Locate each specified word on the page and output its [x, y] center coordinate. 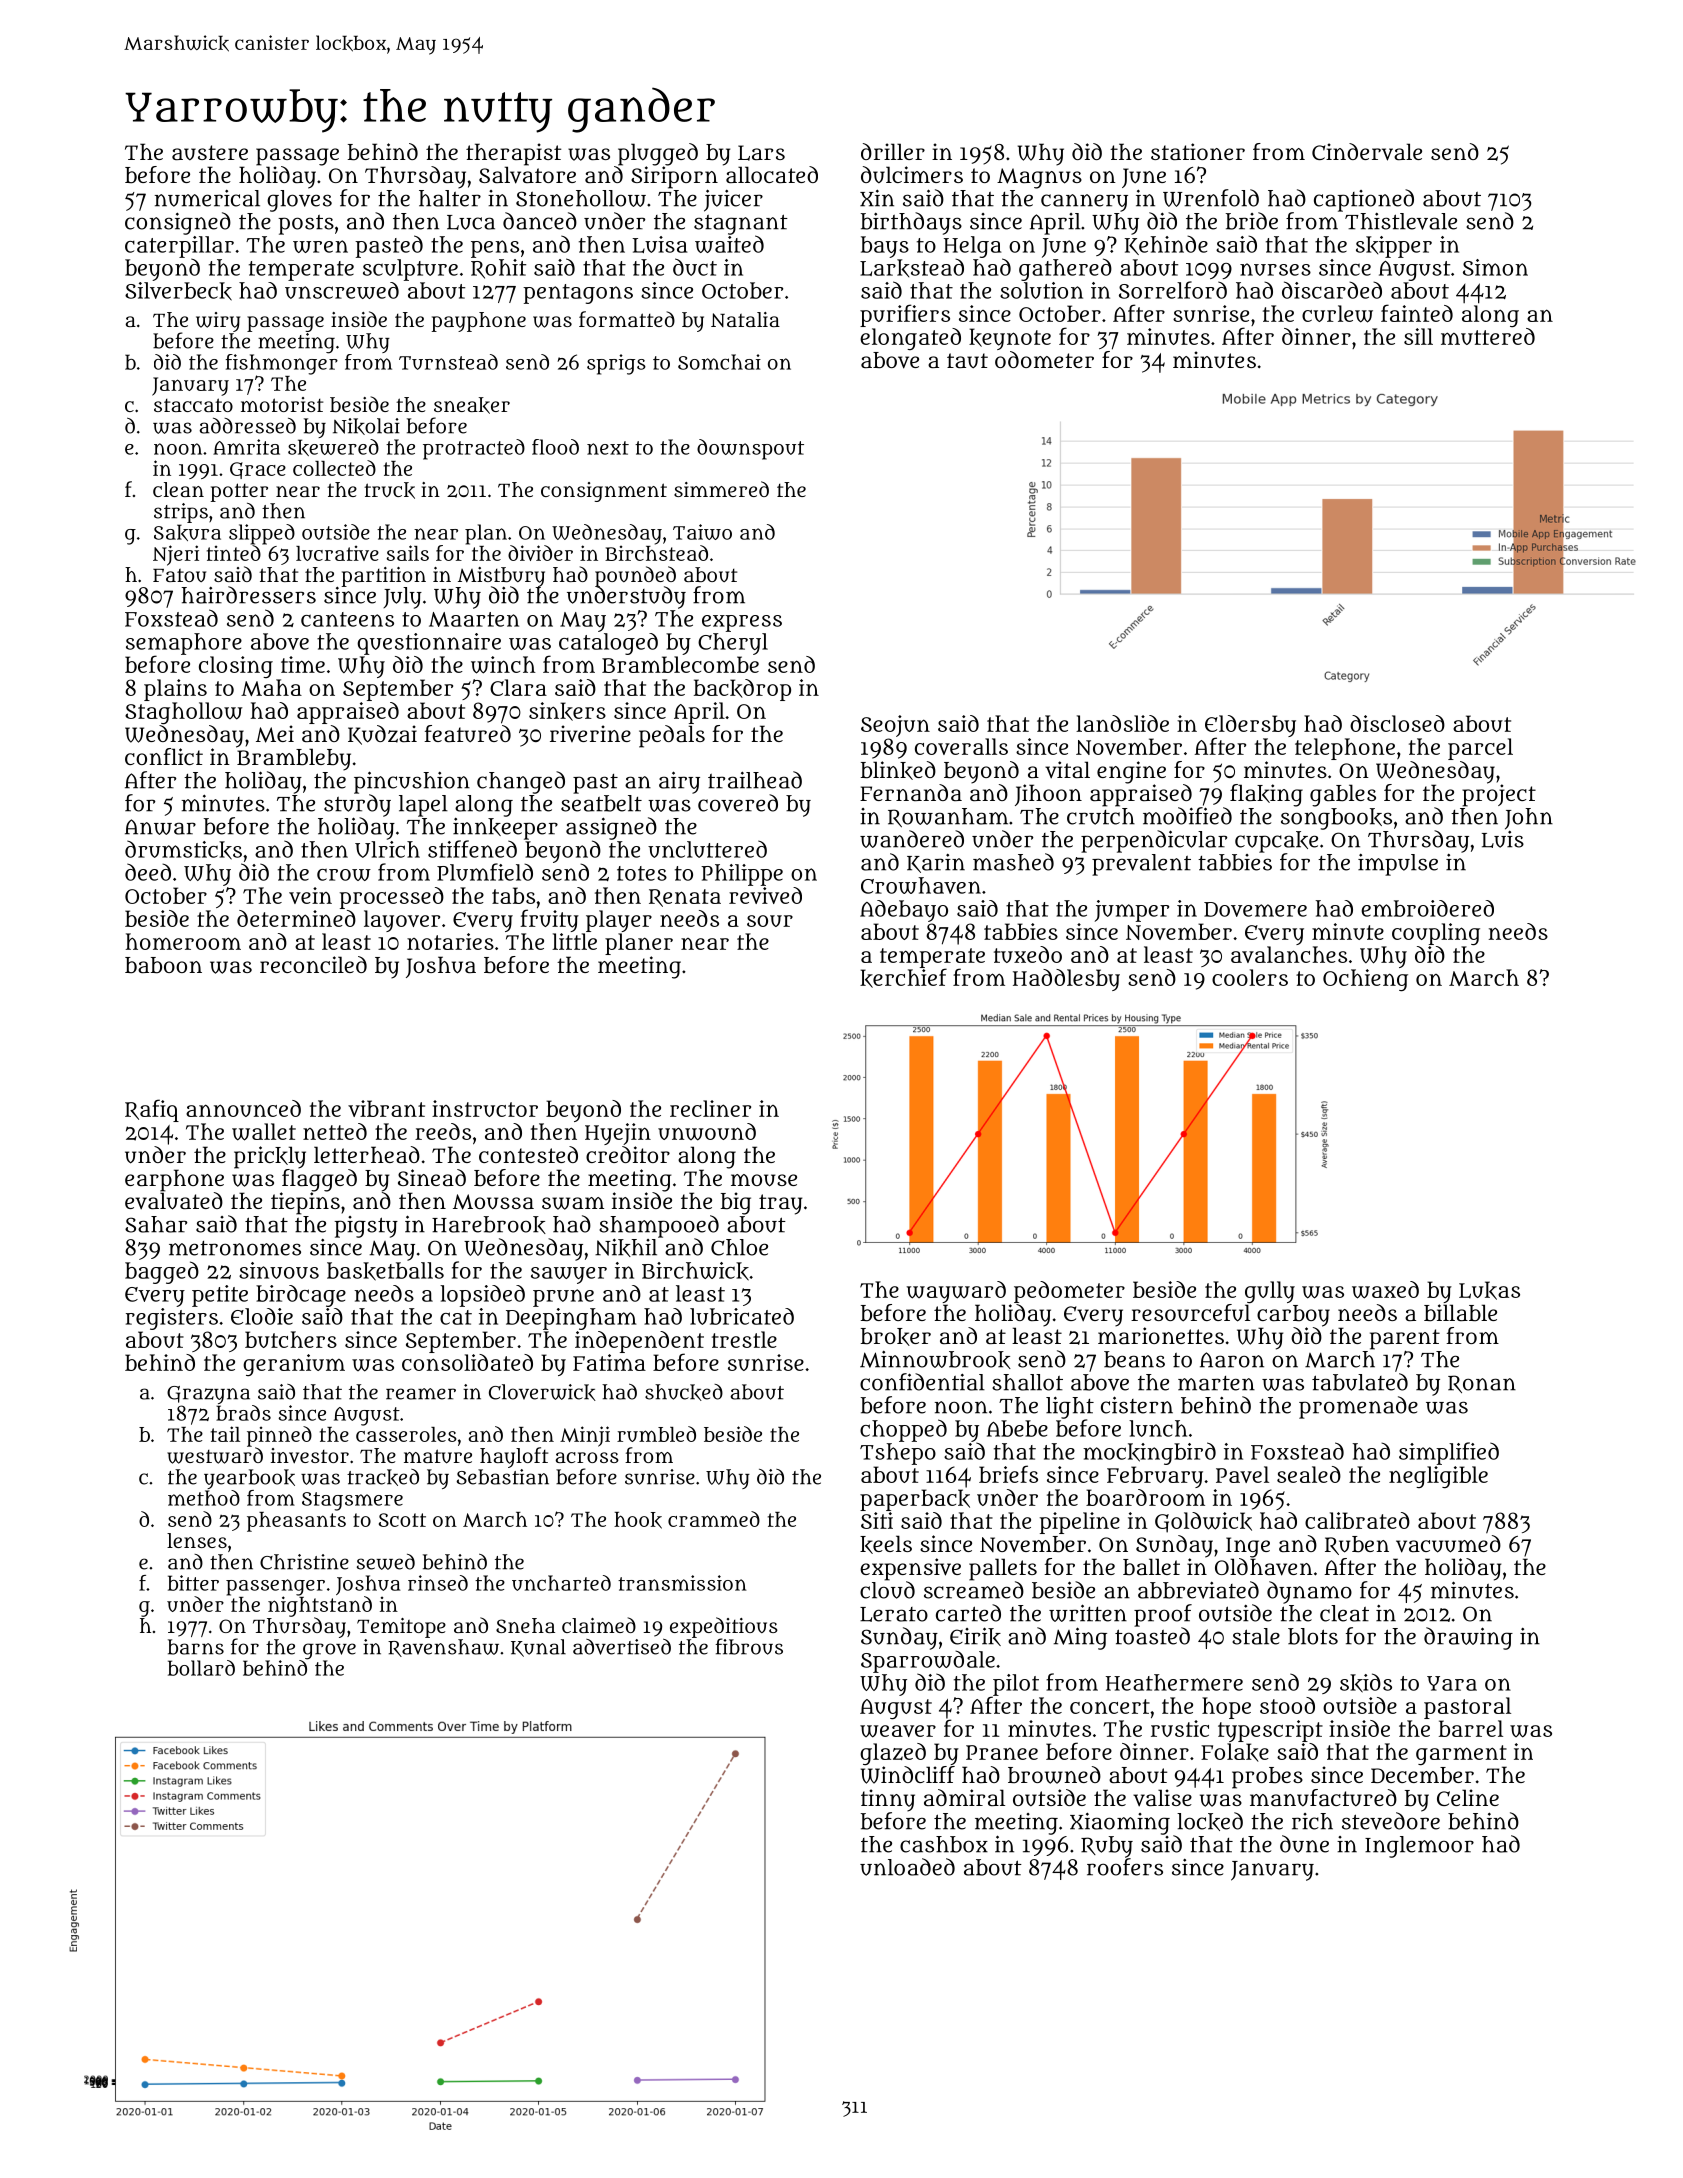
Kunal [538, 1648]
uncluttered [707, 849]
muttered [1488, 336]
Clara [518, 687]
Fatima [609, 1362]
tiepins [305, 1203]
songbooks [1336, 819]
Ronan [1482, 1384]
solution [1041, 290]
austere [210, 152]
